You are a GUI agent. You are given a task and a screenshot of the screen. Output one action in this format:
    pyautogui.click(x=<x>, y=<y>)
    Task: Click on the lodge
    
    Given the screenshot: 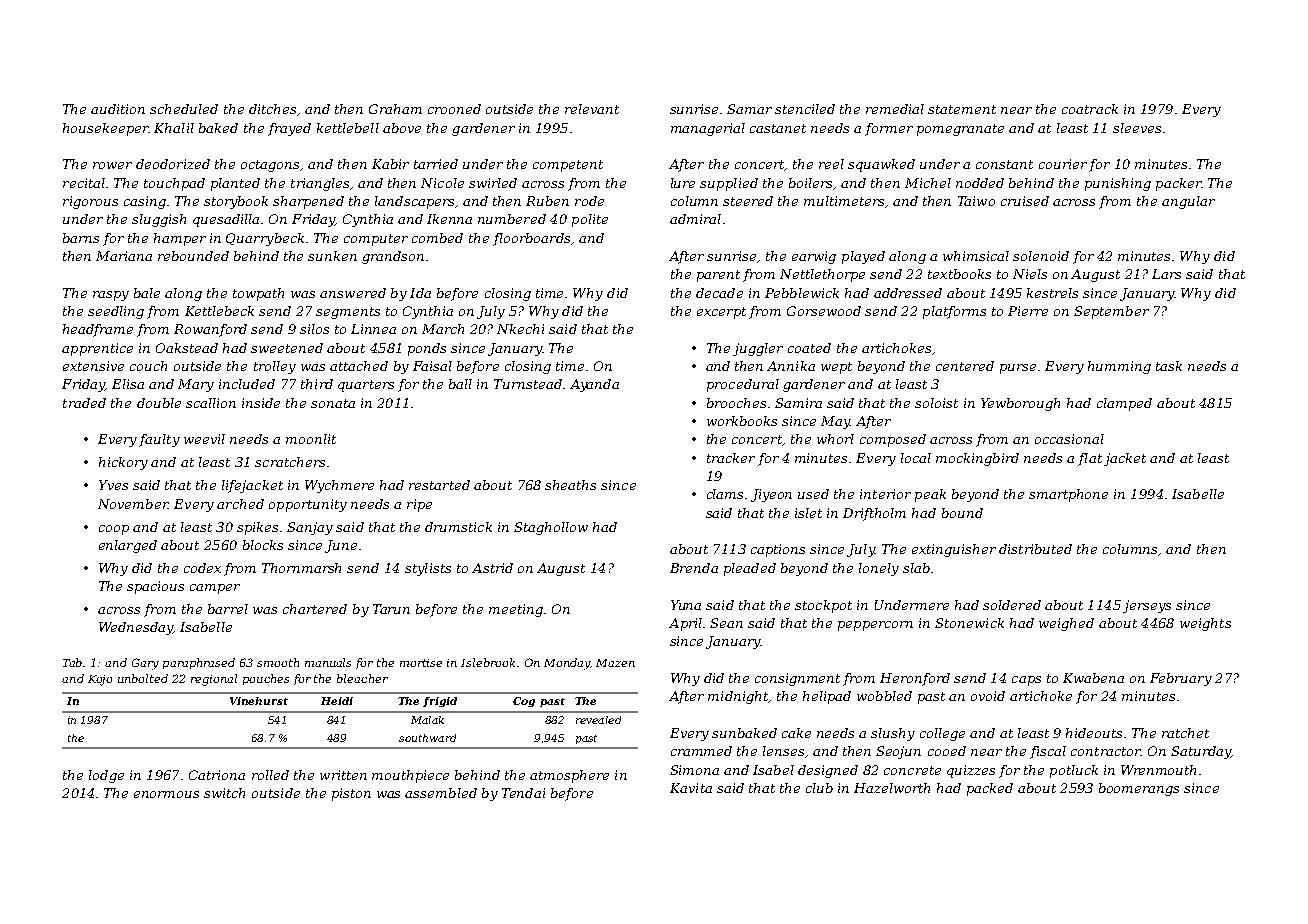 What is the action you would take?
    pyautogui.click(x=106, y=776)
